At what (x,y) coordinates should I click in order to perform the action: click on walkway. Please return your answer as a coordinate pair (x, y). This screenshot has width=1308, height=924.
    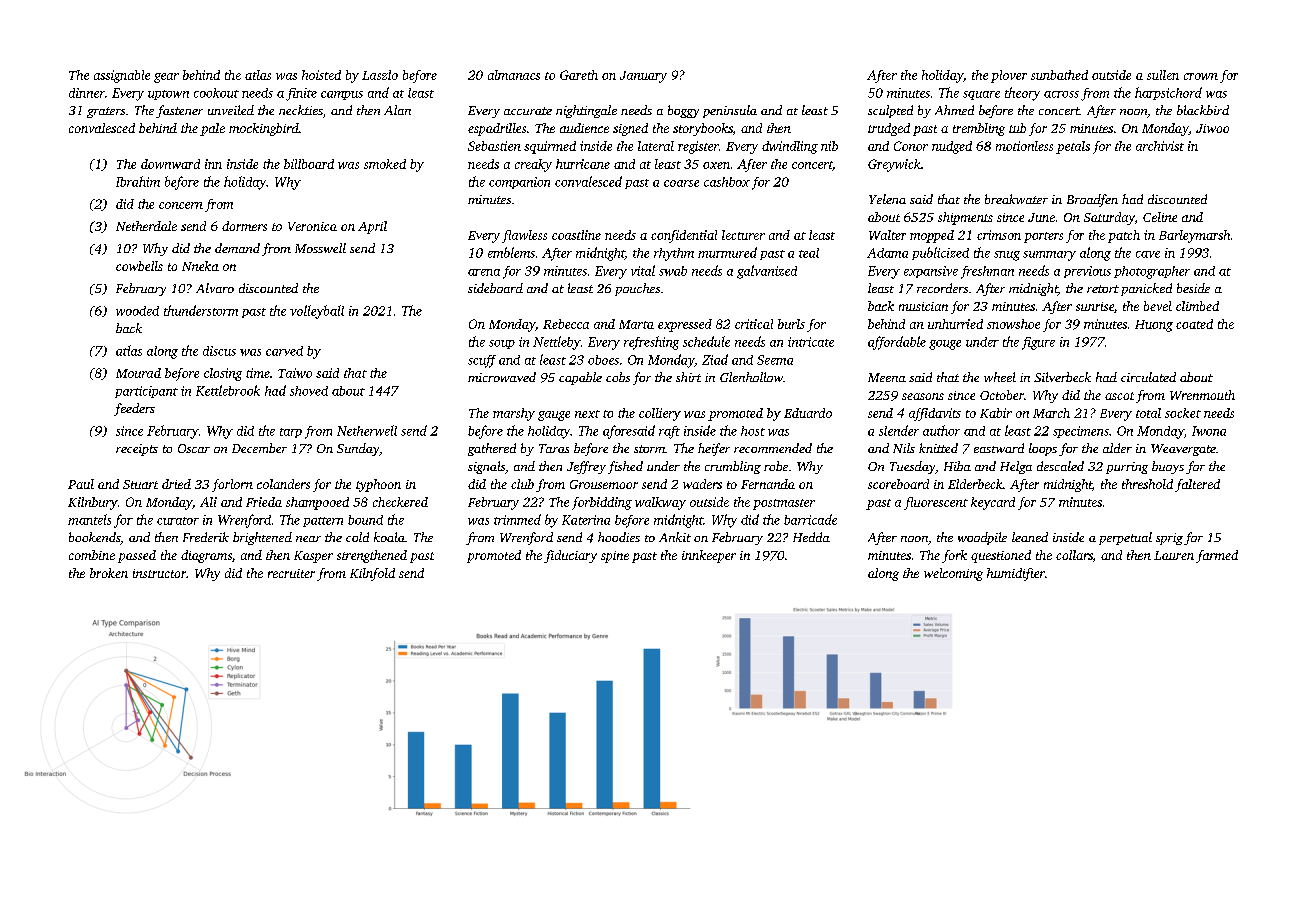
    Looking at the image, I should click on (660, 503).
